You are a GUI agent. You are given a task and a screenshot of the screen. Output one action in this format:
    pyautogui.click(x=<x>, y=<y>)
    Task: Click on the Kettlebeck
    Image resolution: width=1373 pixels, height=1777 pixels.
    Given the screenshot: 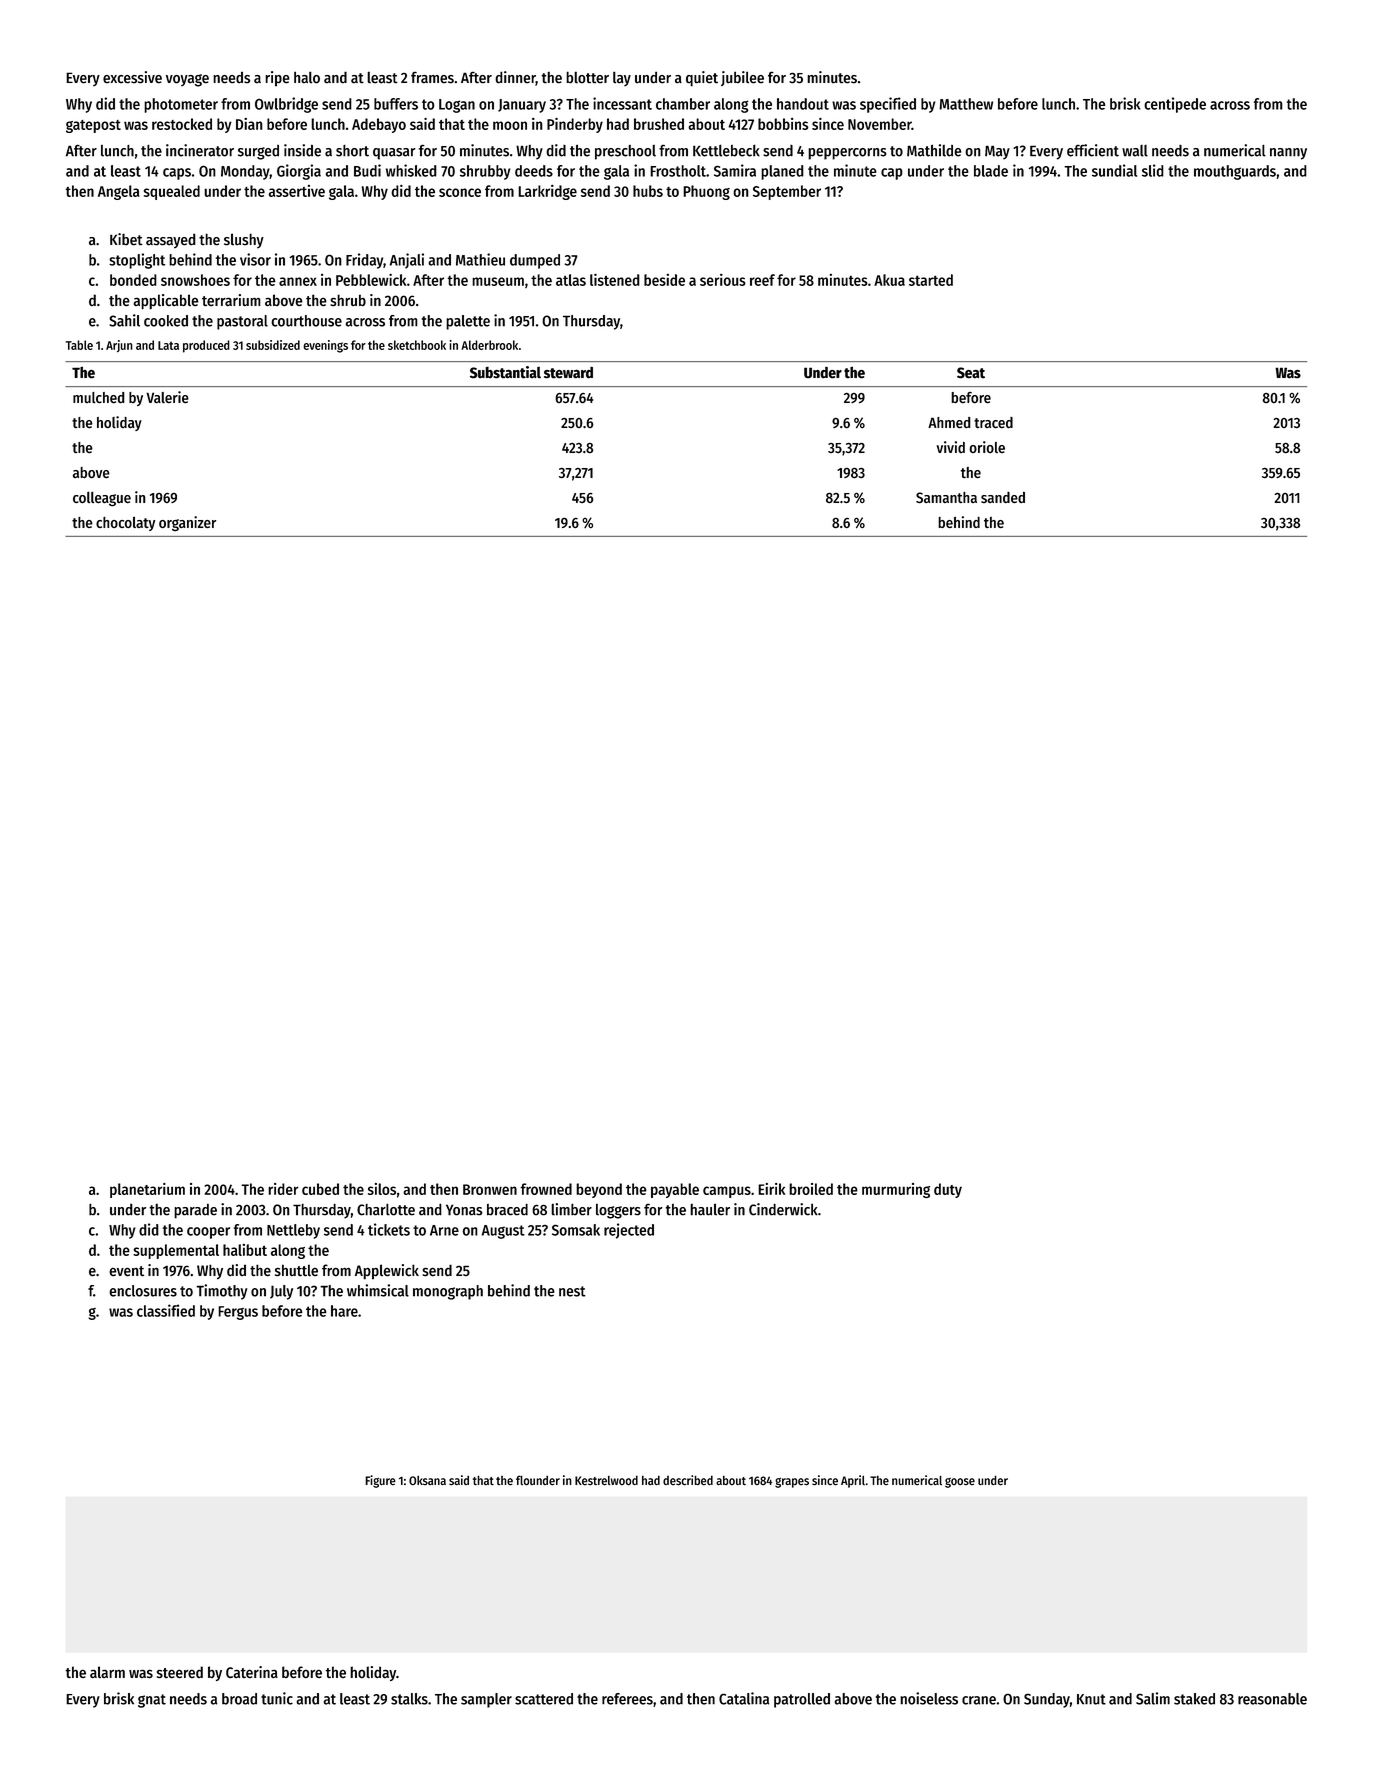 What is the action you would take?
    pyautogui.click(x=726, y=150)
